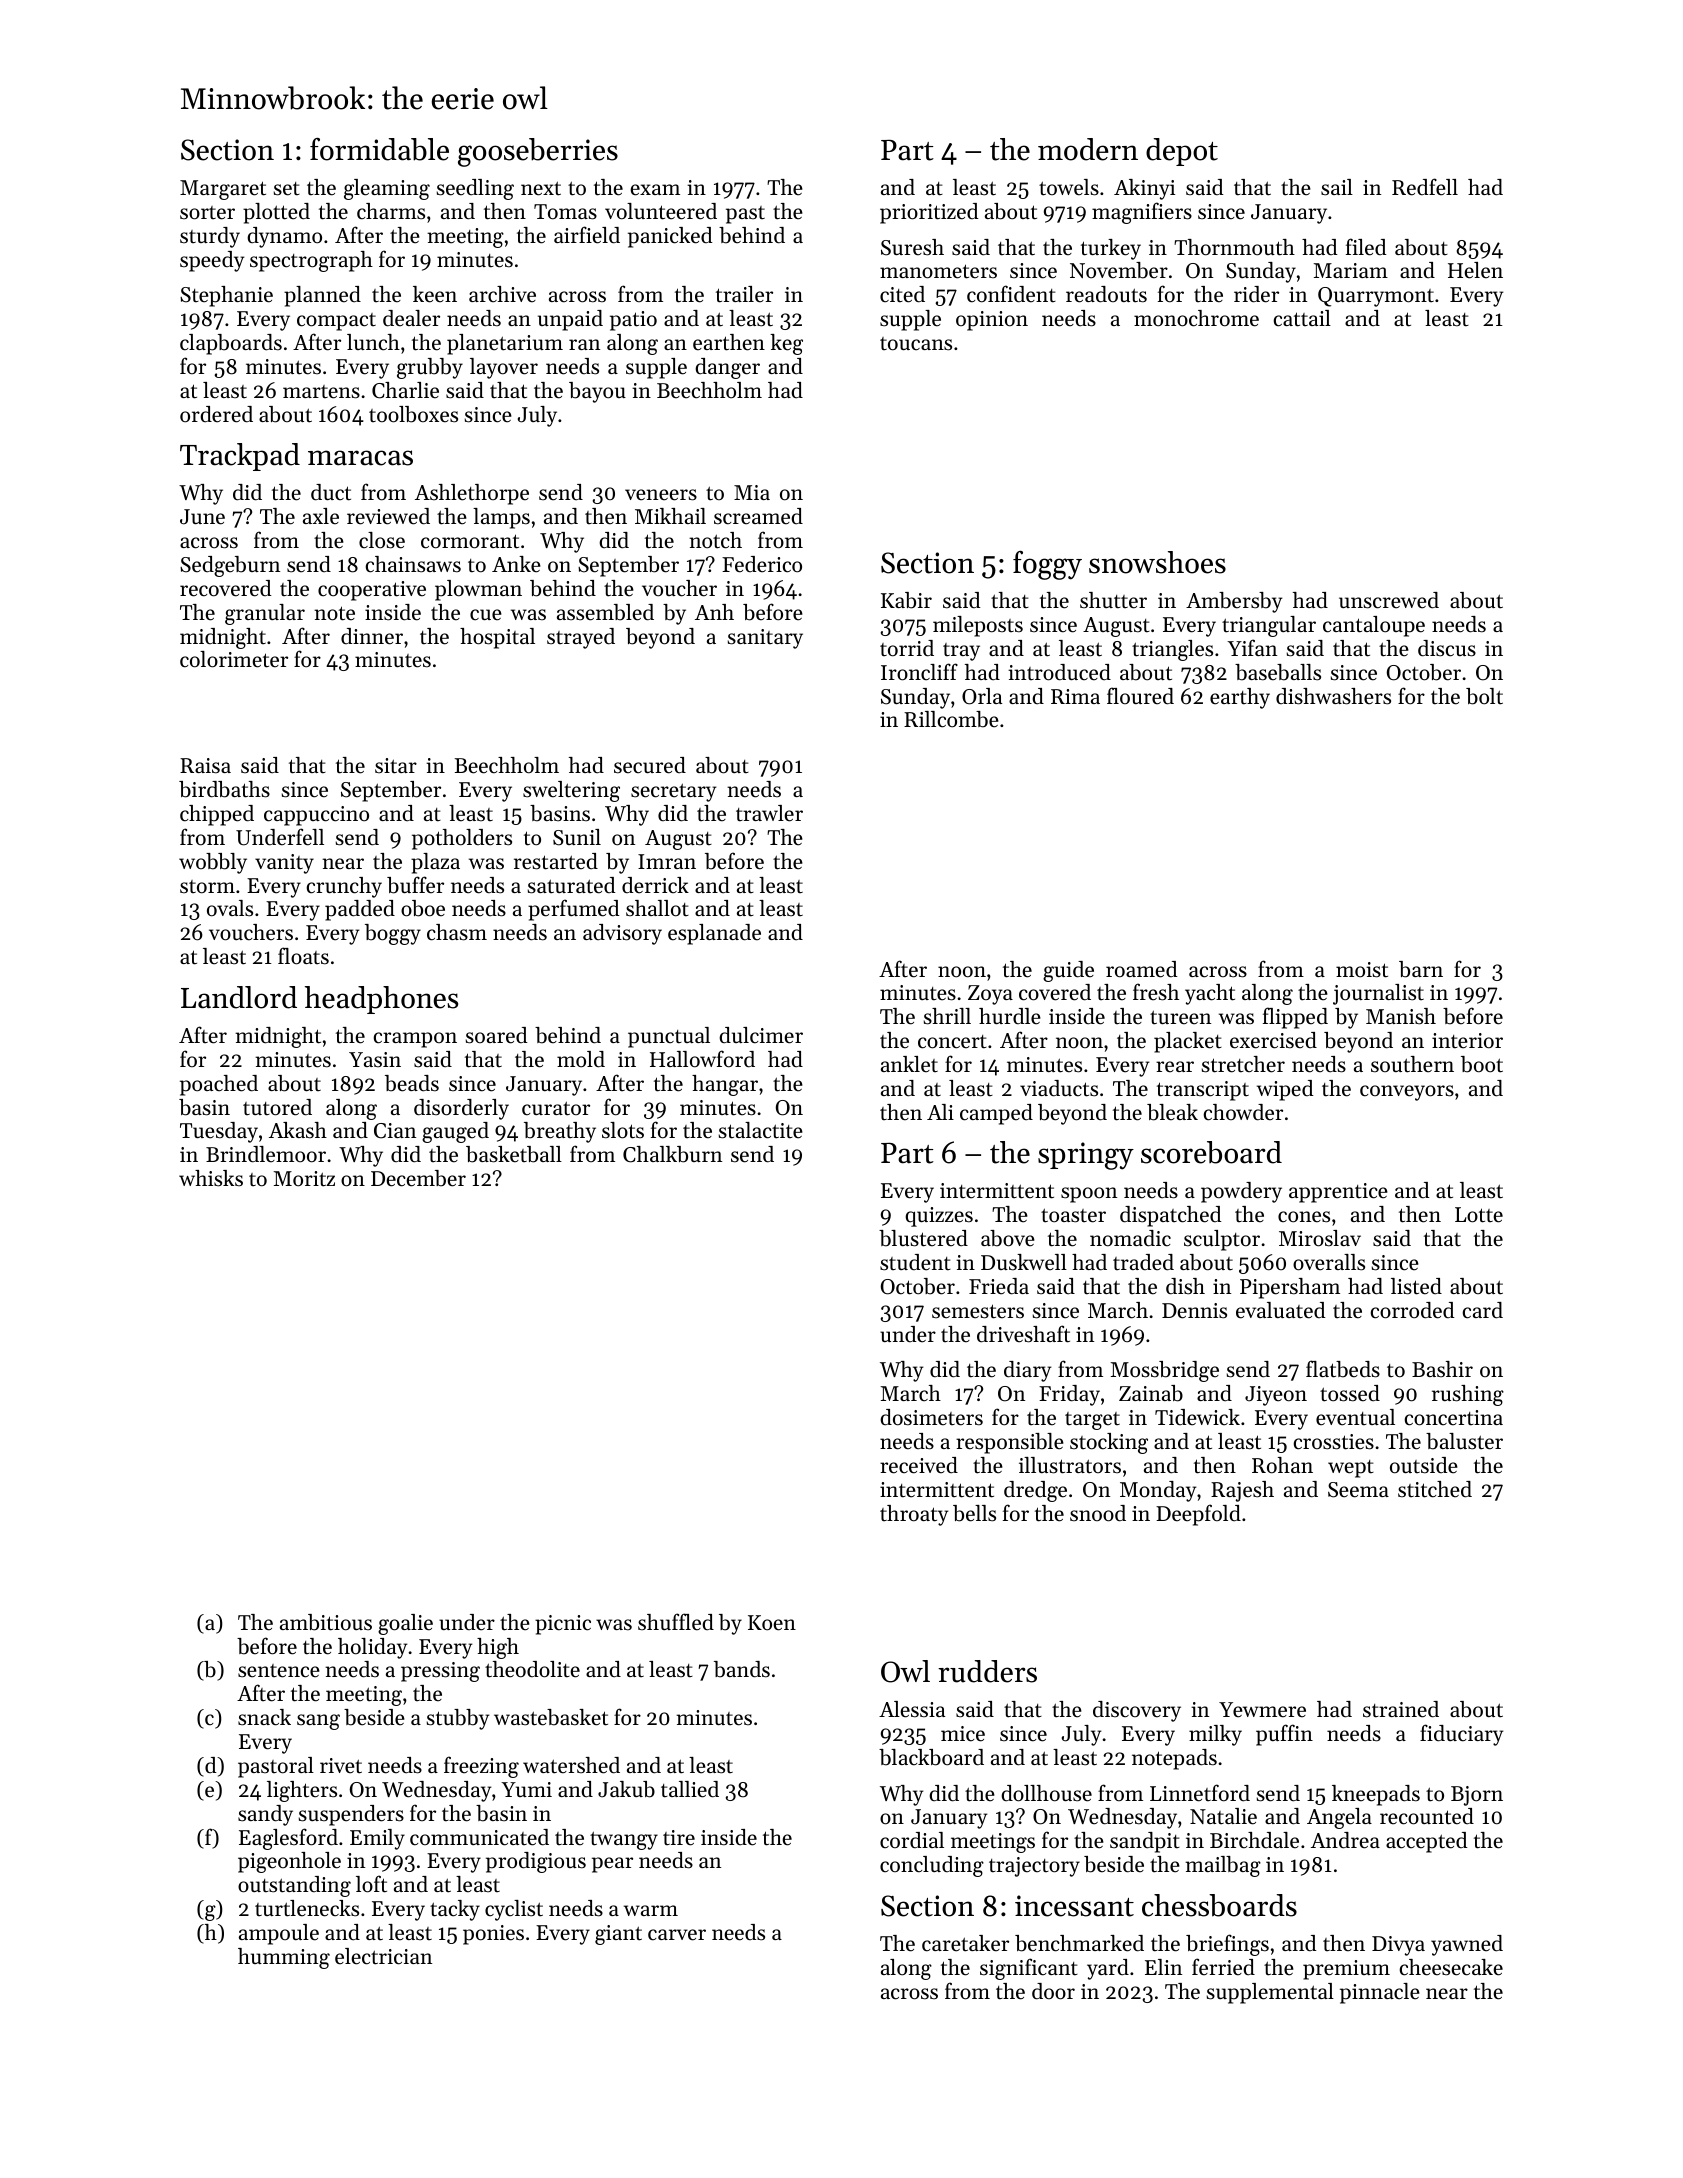 This screenshot has width=1683, height=2178. What do you see at coordinates (1425, 187) in the screenshot?
I see `Redfell` at bounding box center [1425, 187].
